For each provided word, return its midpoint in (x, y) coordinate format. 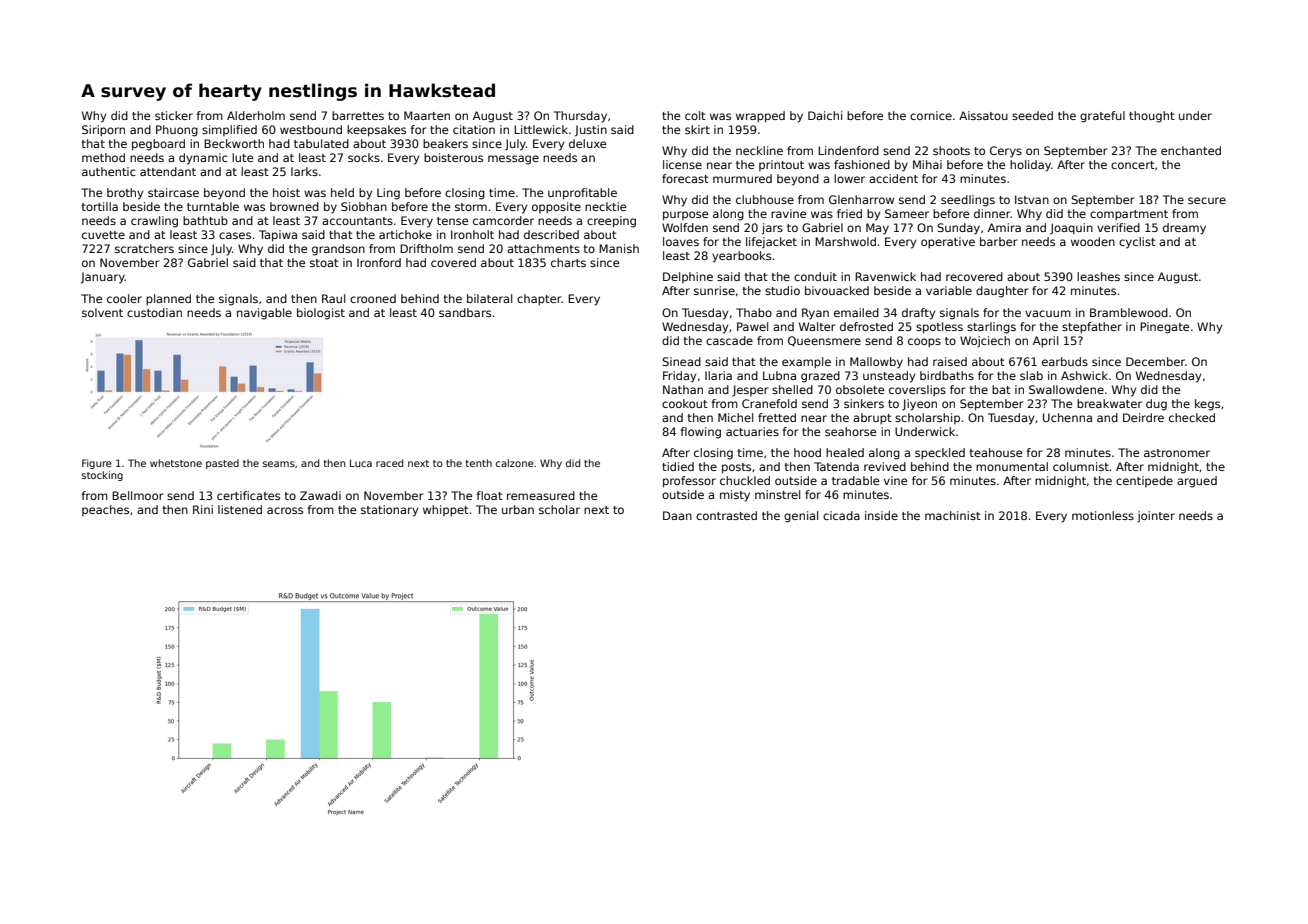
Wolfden (685, 227)
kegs (1207, 405)
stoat (324, 263)
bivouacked (837, 290)
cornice (931, 115)
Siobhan (364, 206)
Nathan (683, 389)
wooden (1093, 241)
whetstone (176, 463)
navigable (264, 314)
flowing (700, 433)
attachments (543, 248)
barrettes (358, 115)
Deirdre (1143, 417)
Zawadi (320, 495)
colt (695, 115)
